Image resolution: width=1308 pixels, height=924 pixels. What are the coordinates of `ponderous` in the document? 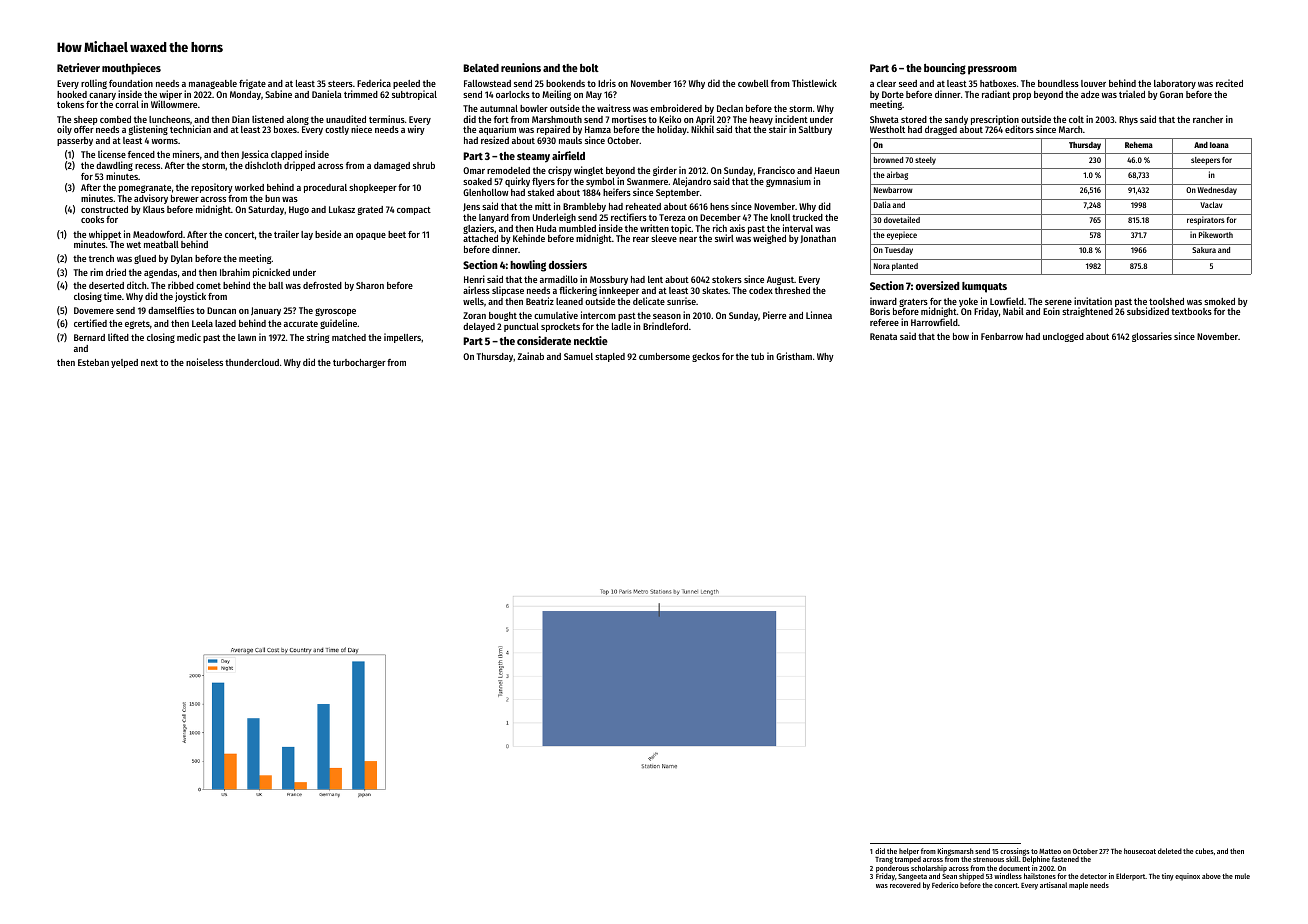 It's located at (892, 869).
